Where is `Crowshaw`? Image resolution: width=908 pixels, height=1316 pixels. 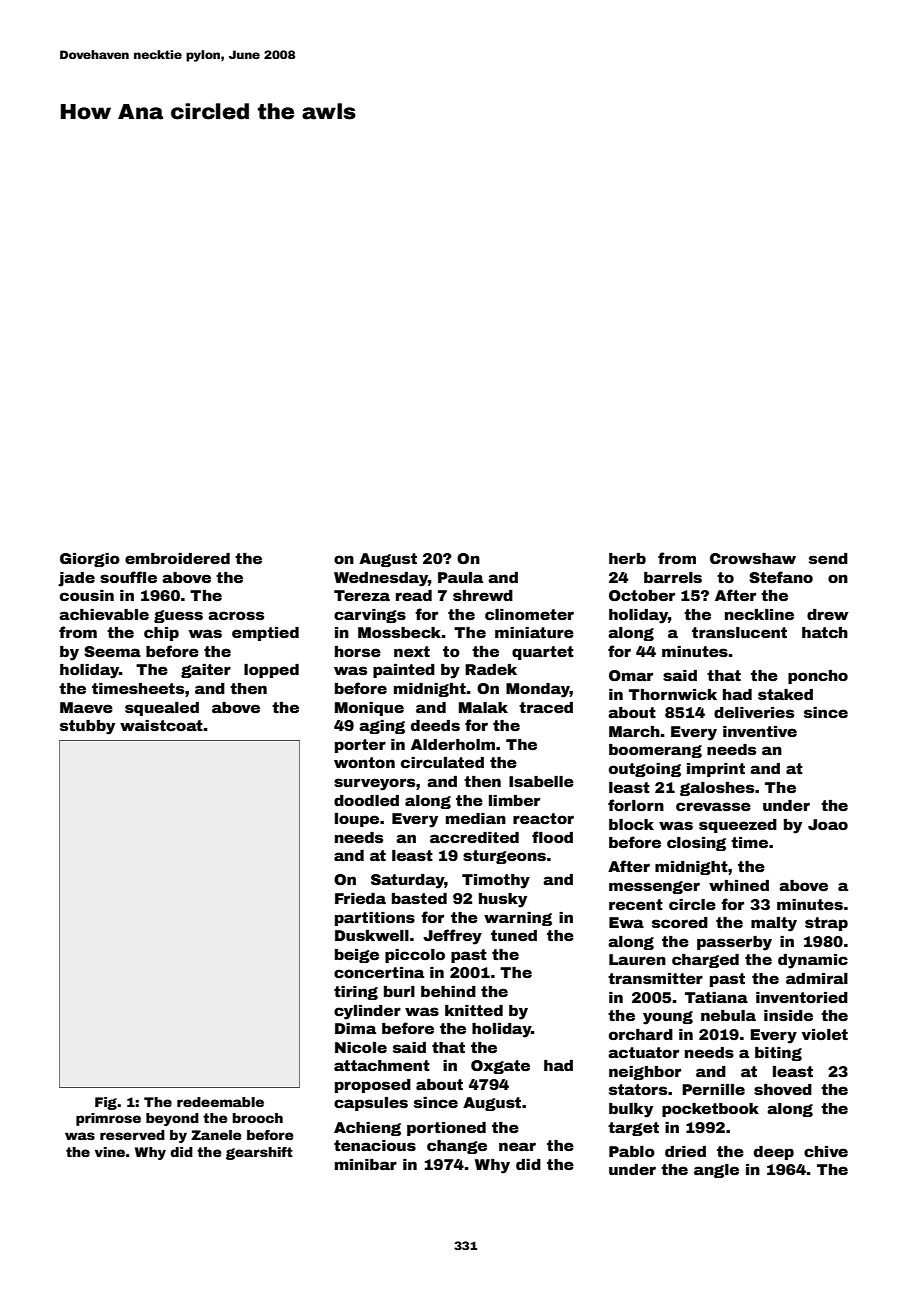 Crowshaw is located at coordinates (753, 558).
